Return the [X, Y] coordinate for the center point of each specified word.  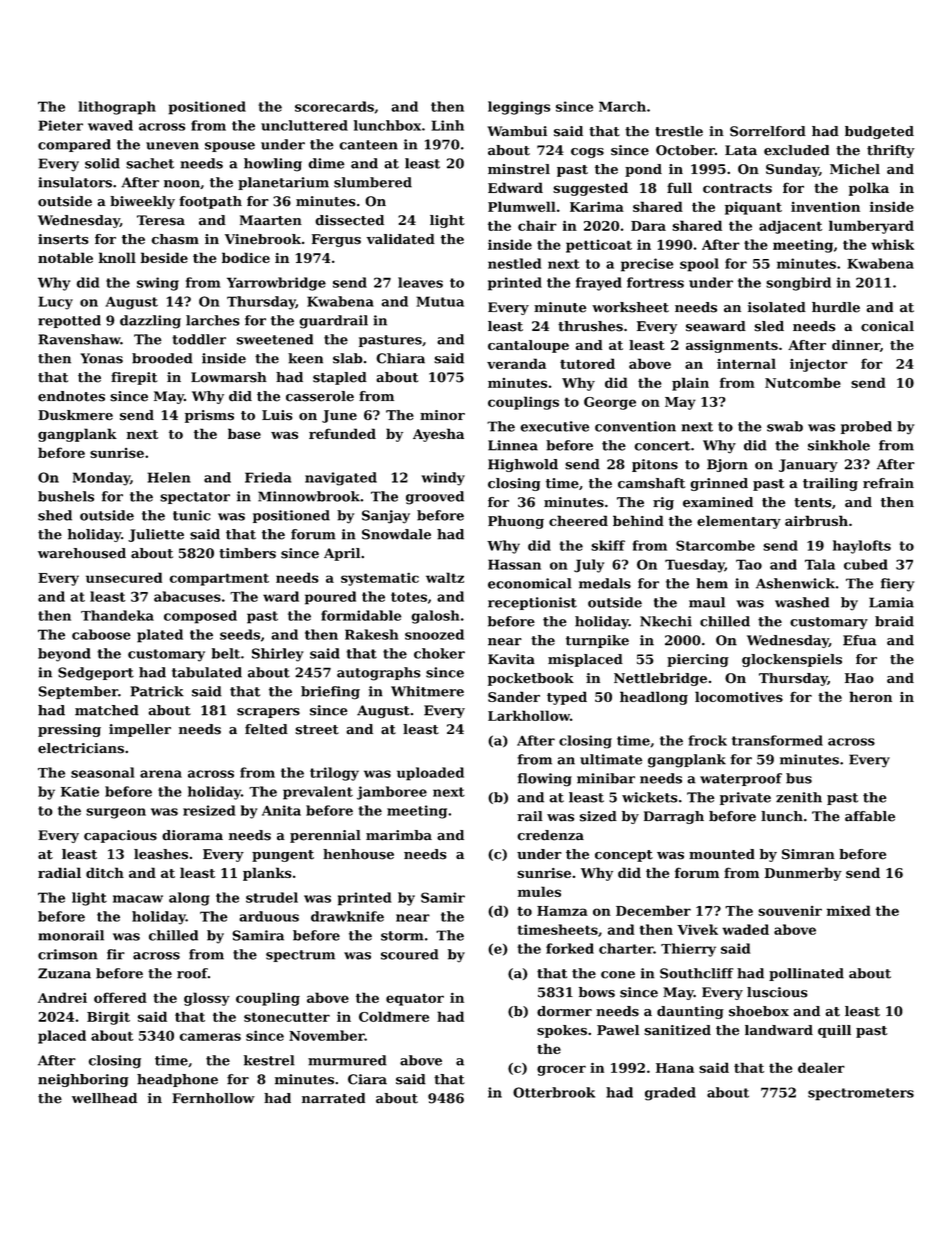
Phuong [516, 522]
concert [662, 446]
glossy [207, 999]
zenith [799, 797]
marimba [399, 835]
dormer [564, 1011]
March [622, 106]
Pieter [60, 125]
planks [267, 874]
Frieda [268, 477]
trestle [679, 131]
